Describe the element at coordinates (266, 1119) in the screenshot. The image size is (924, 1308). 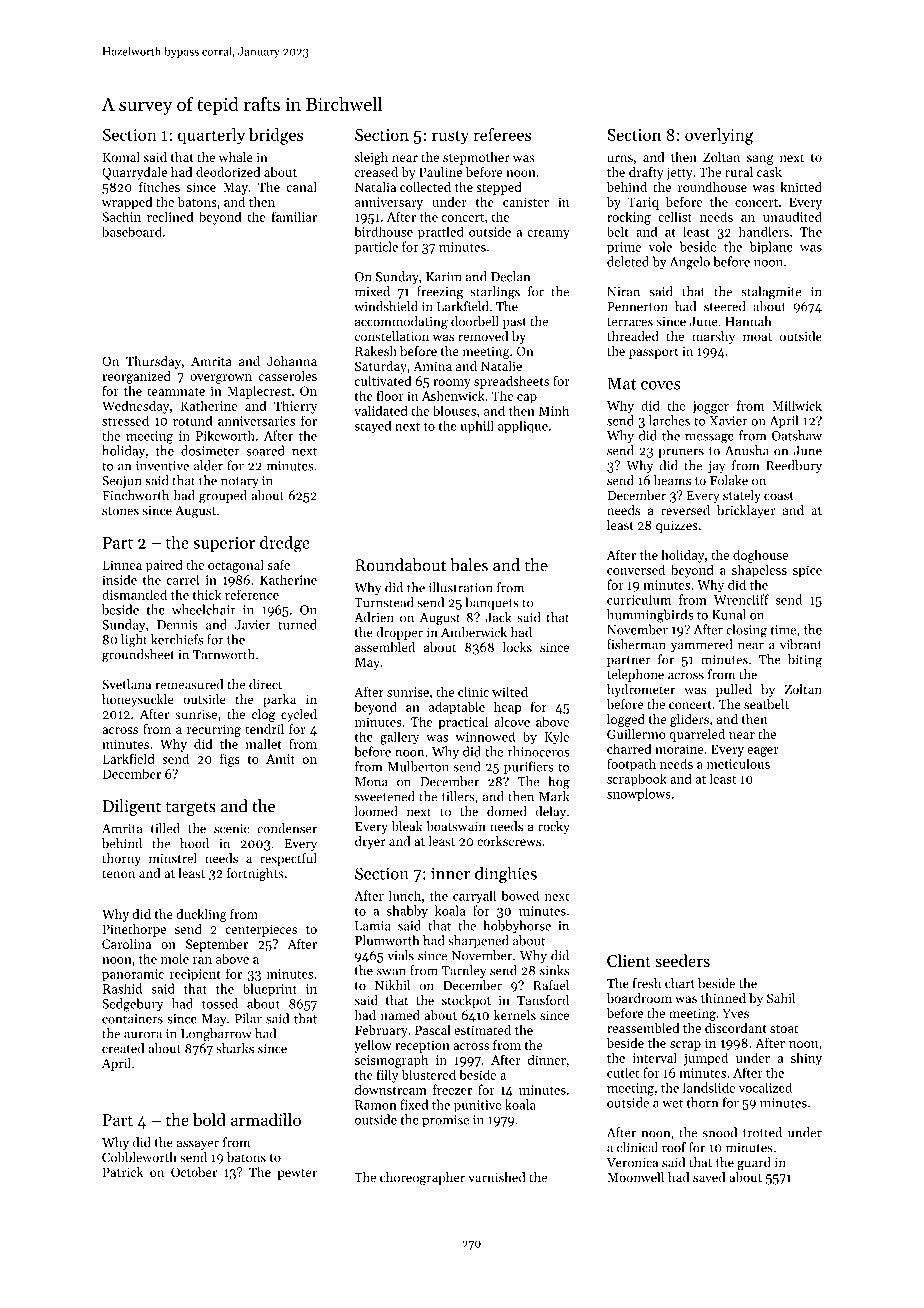
I see `armadillo` at that location.
